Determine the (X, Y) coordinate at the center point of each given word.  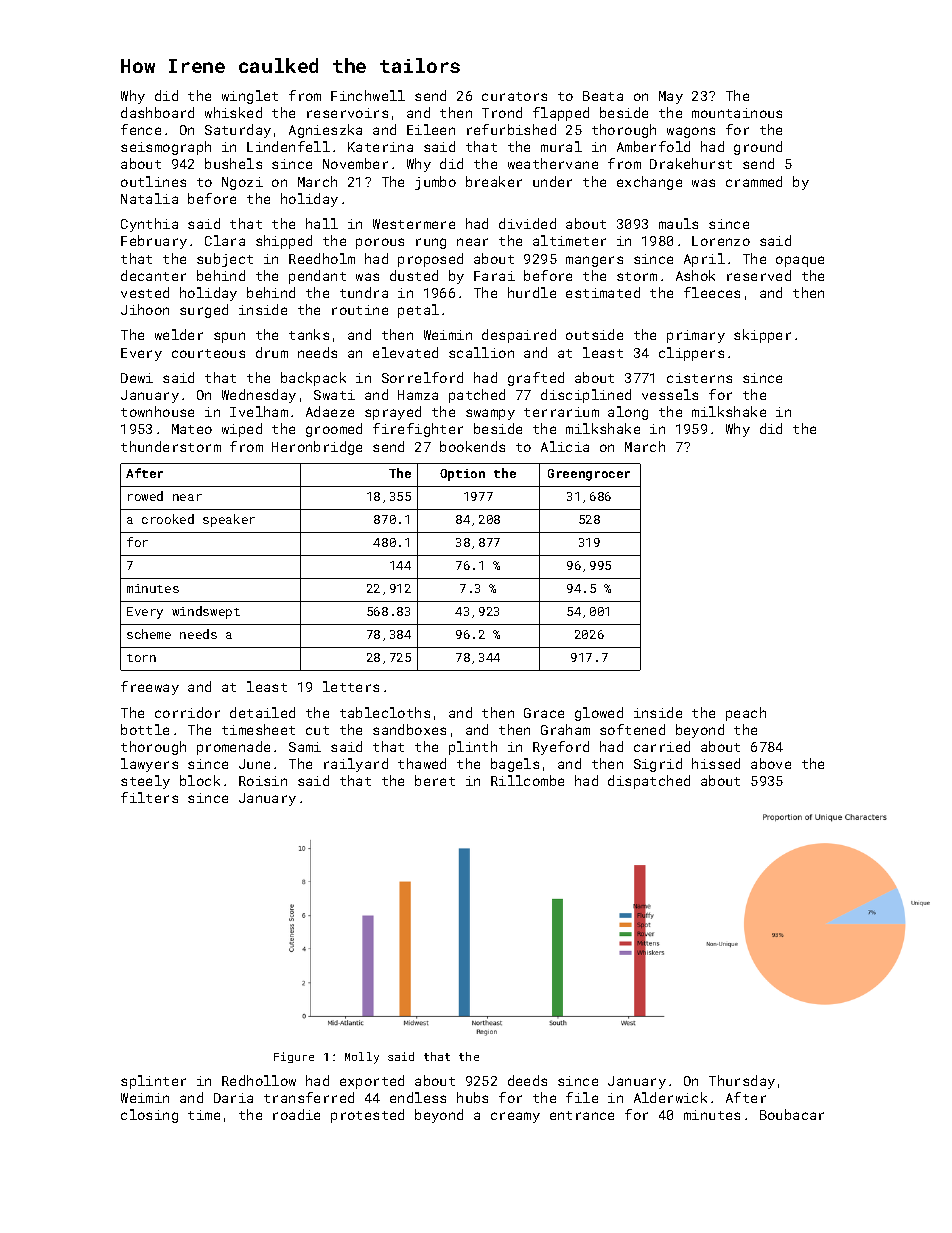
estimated (603, 292)
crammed (754, 181)
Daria (233, 1098)
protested (367, 1116)
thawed (422, 763)
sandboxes (409, 729)
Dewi (137, 378)
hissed (716, 763)
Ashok (695, 275)
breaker (494, 181)
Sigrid (658, 765)
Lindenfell (288, 146)
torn (141, 658)
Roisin (263, 781)
